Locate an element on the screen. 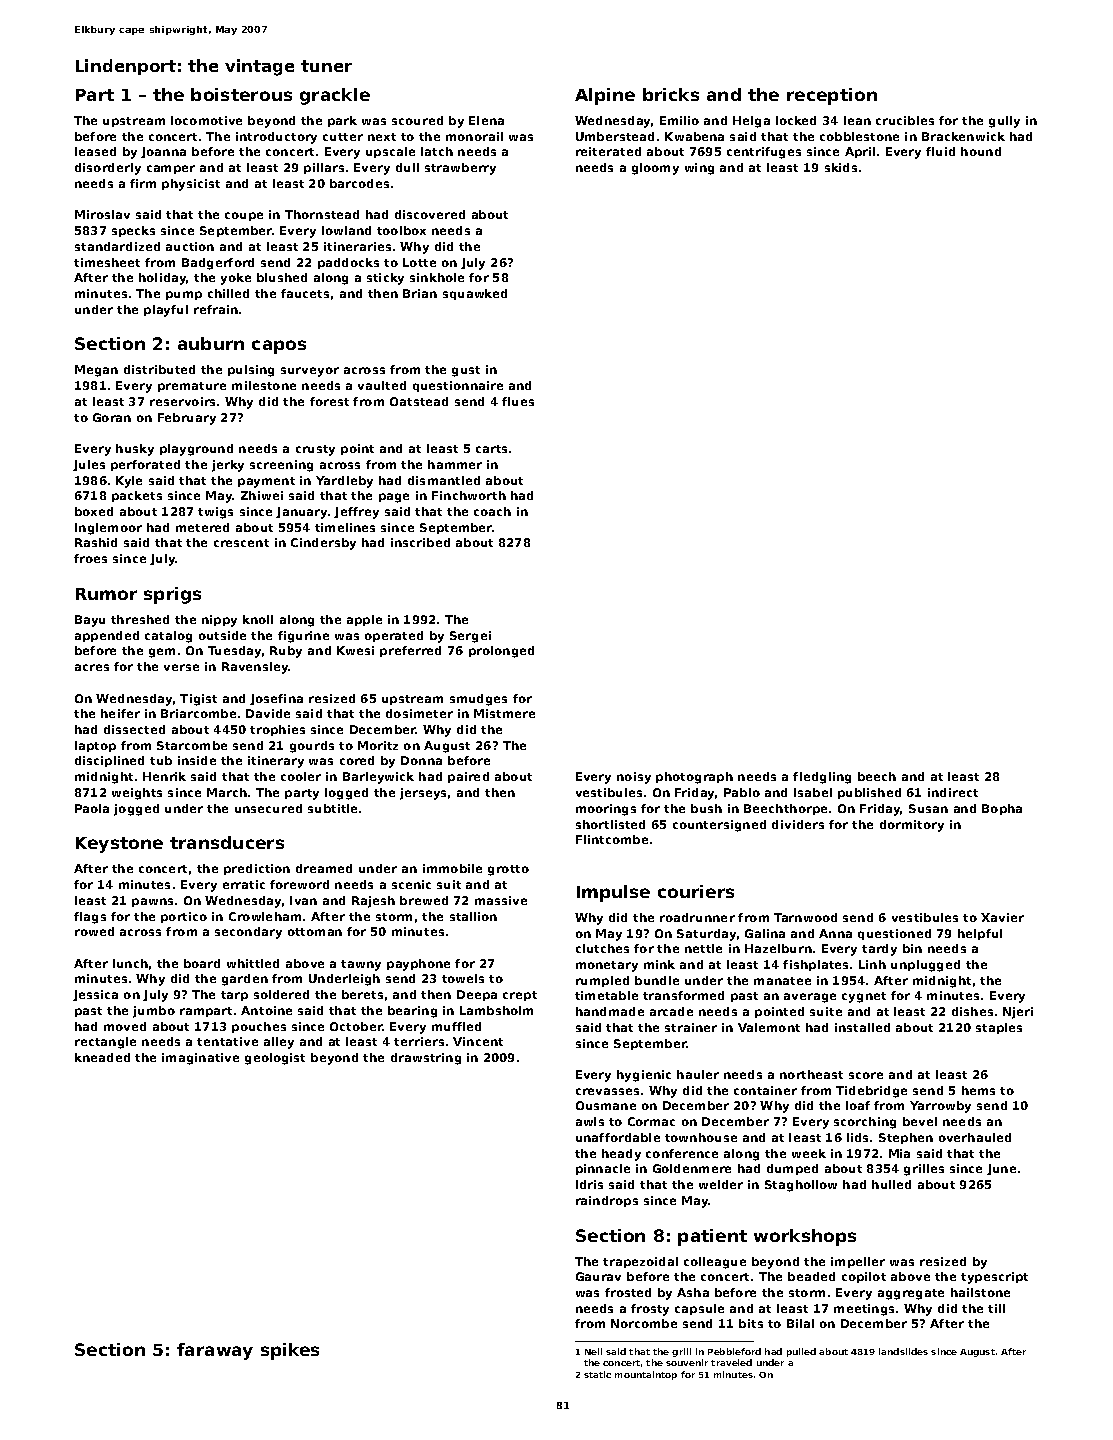 The height and width of the screenshot is (1440, 1113). kneaded is located at coordinates (102, 1057).
